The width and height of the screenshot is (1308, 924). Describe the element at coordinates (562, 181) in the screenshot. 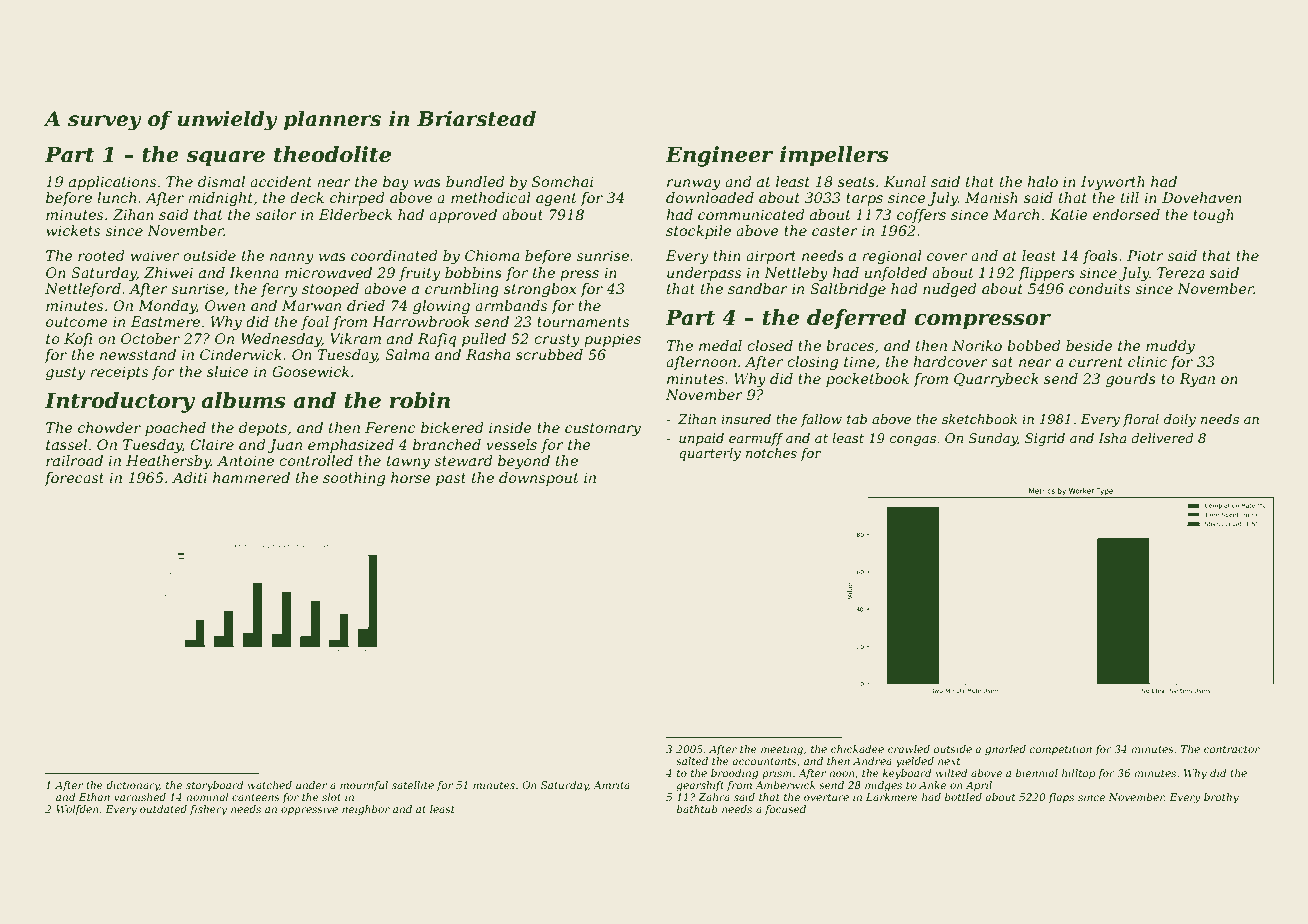

I see `Somchai` at that location.
